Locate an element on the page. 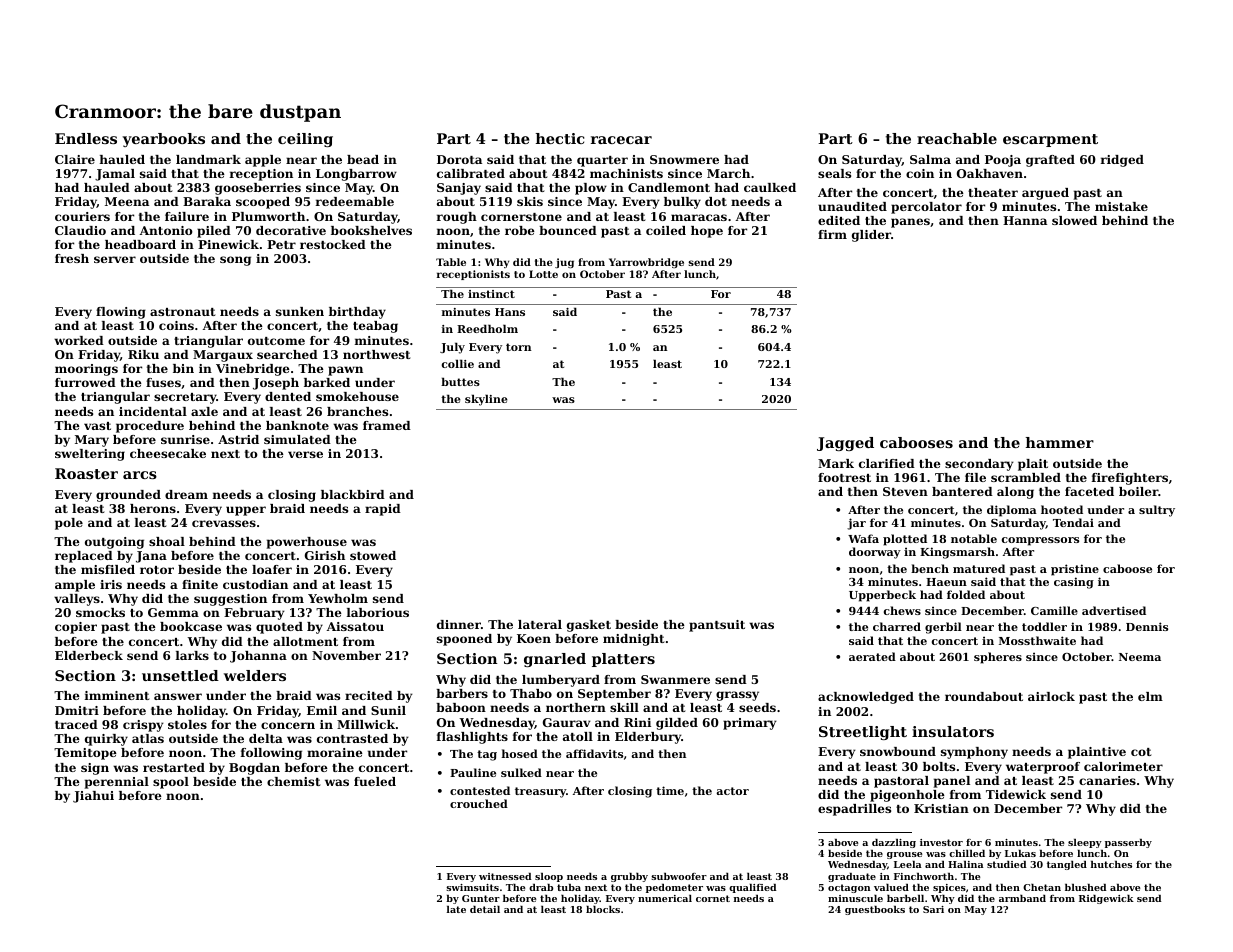 This image has height=952, width=1233. answer is located at coordinates (178, 696).
